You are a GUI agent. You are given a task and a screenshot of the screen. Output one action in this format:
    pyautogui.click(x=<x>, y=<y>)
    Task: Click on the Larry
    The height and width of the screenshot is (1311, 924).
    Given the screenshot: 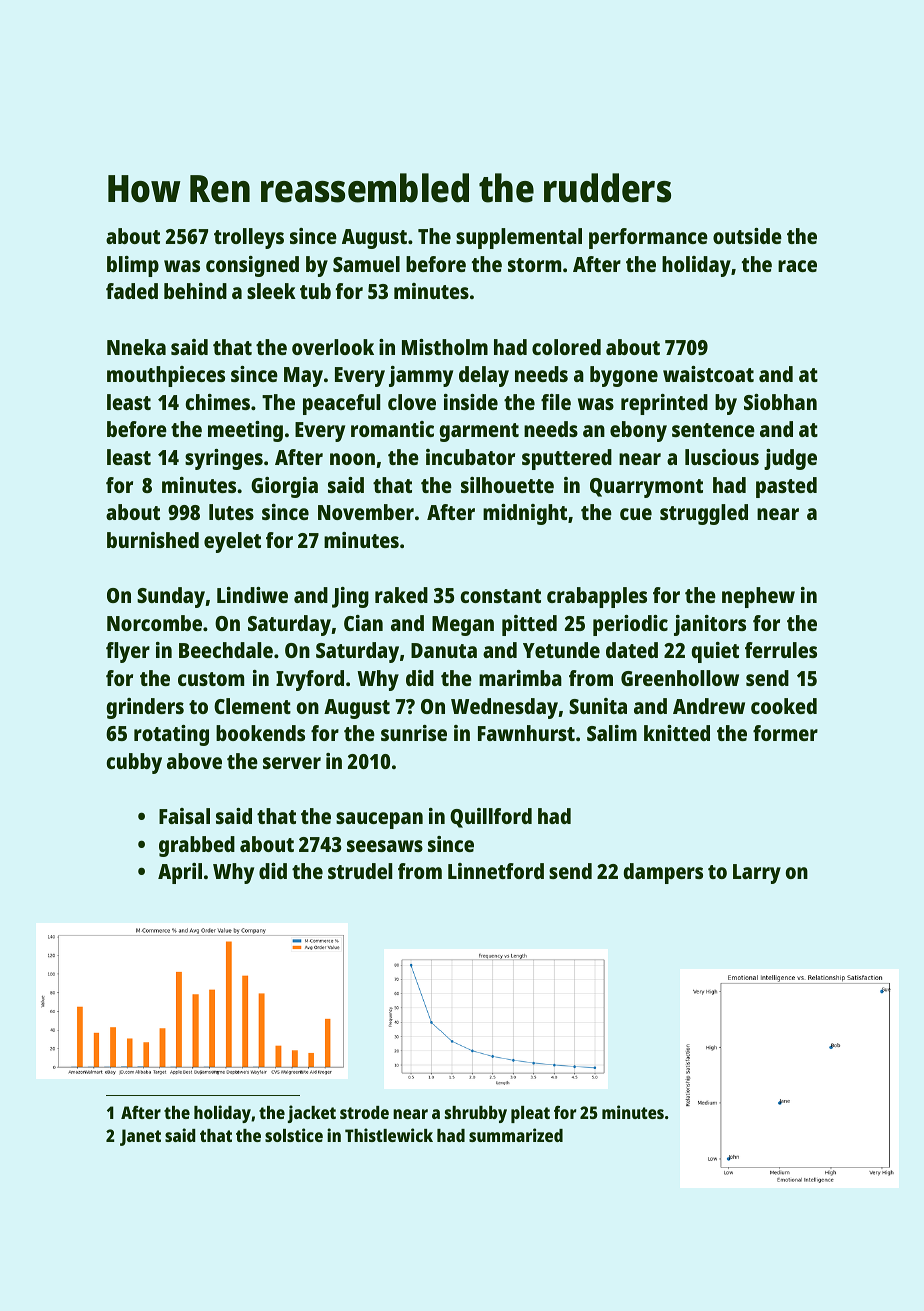 What is the action you would take?
    pyautogui.click(x=757, y=874)
